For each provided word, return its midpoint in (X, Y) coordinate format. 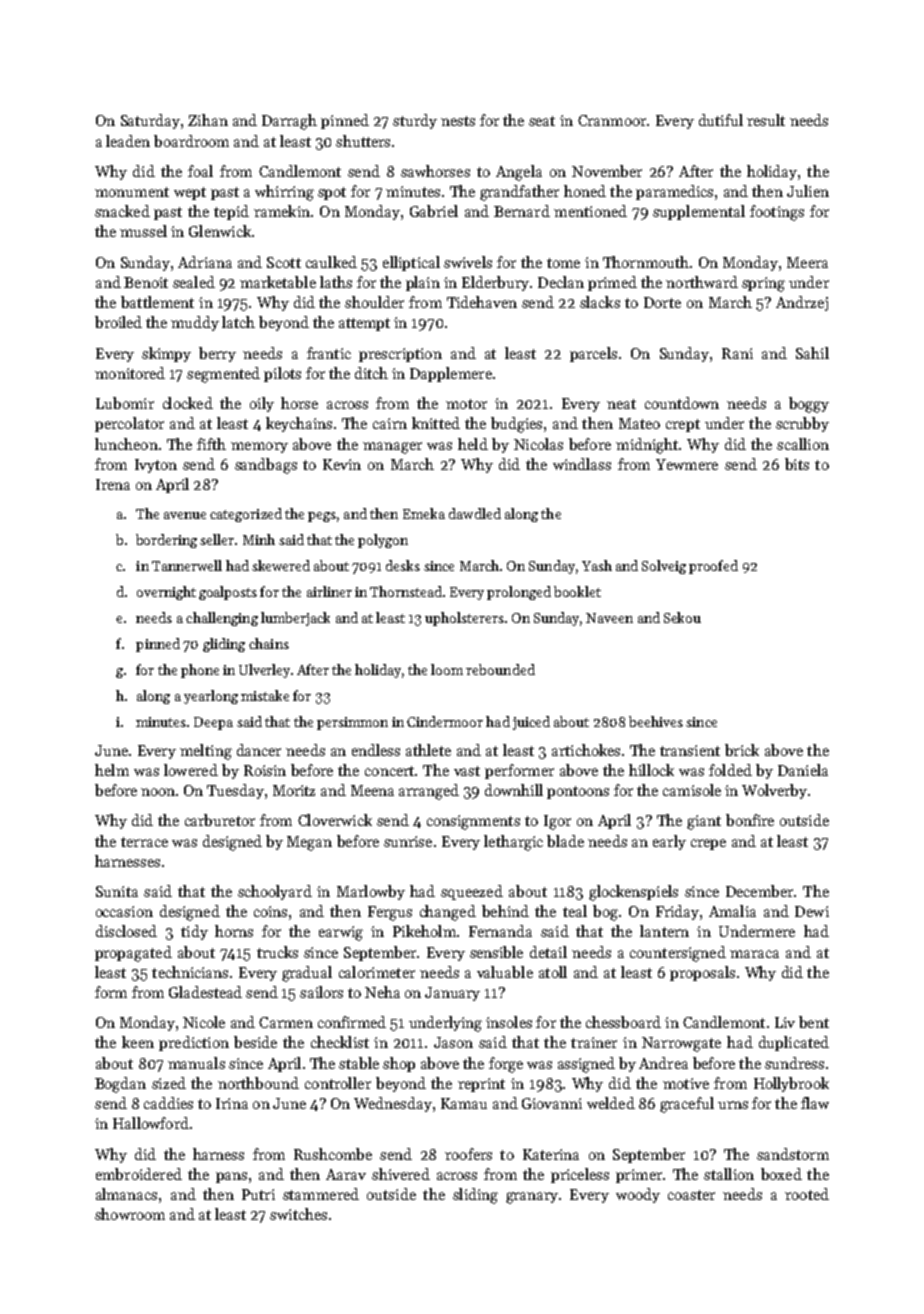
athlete (428, 750)
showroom (130, 1214)
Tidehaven (482, 302)
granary (532, 1198)
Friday (677, 912)
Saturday (150, 121)
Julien (808, 191)
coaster (691, 1195)
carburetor (220, 820)
